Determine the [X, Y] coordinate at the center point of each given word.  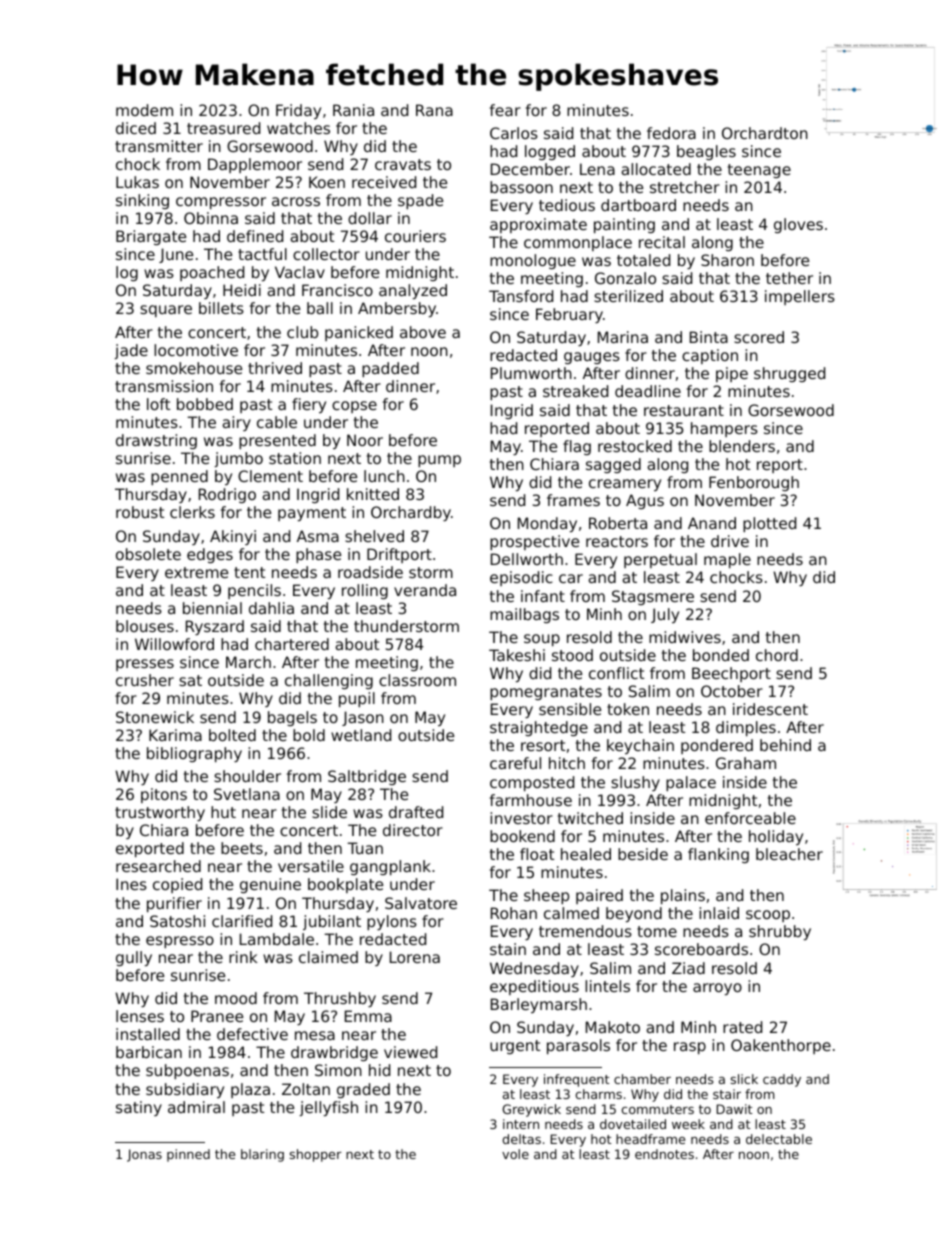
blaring [262, 1155]
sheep [546, 896]
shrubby [780, 932]
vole [515, 1154]
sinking [142, 201]
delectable [779, 1139]
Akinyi [233, 537]
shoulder [247, 776]
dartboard [638, 205]
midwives [685, 637]
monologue [533, 261]
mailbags [524, 615]
